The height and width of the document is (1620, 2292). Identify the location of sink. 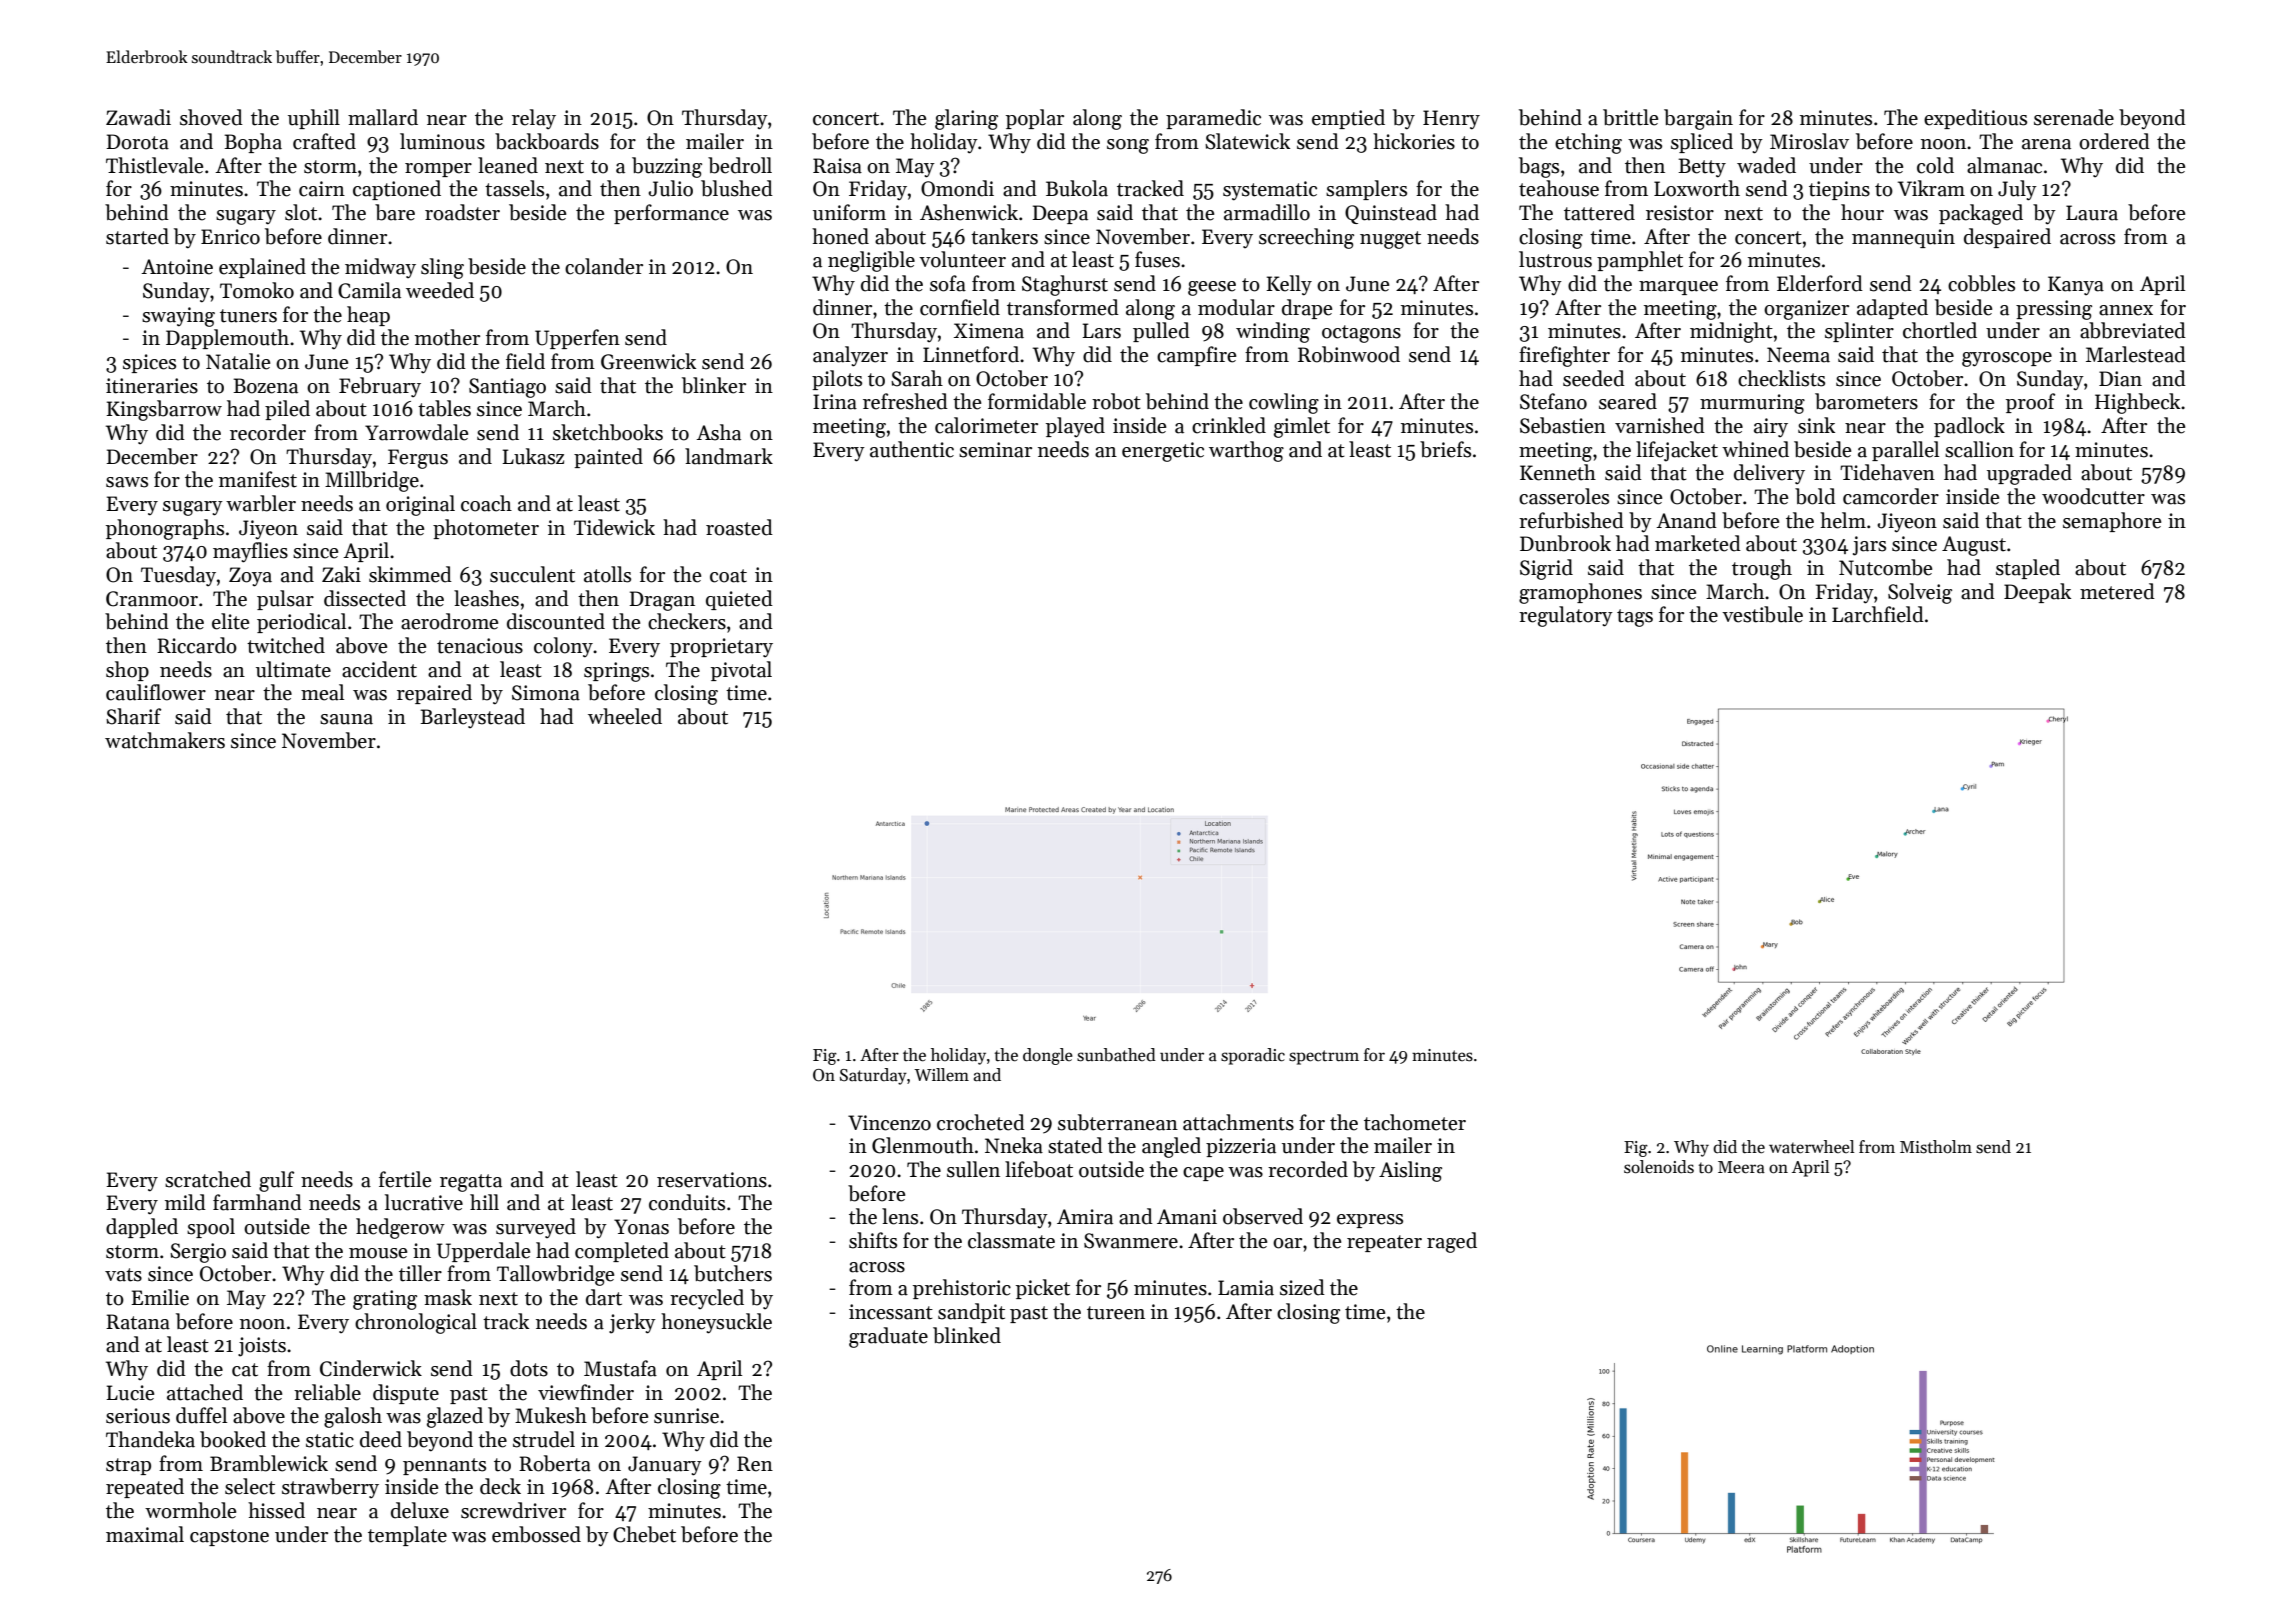
(1816, 425).
